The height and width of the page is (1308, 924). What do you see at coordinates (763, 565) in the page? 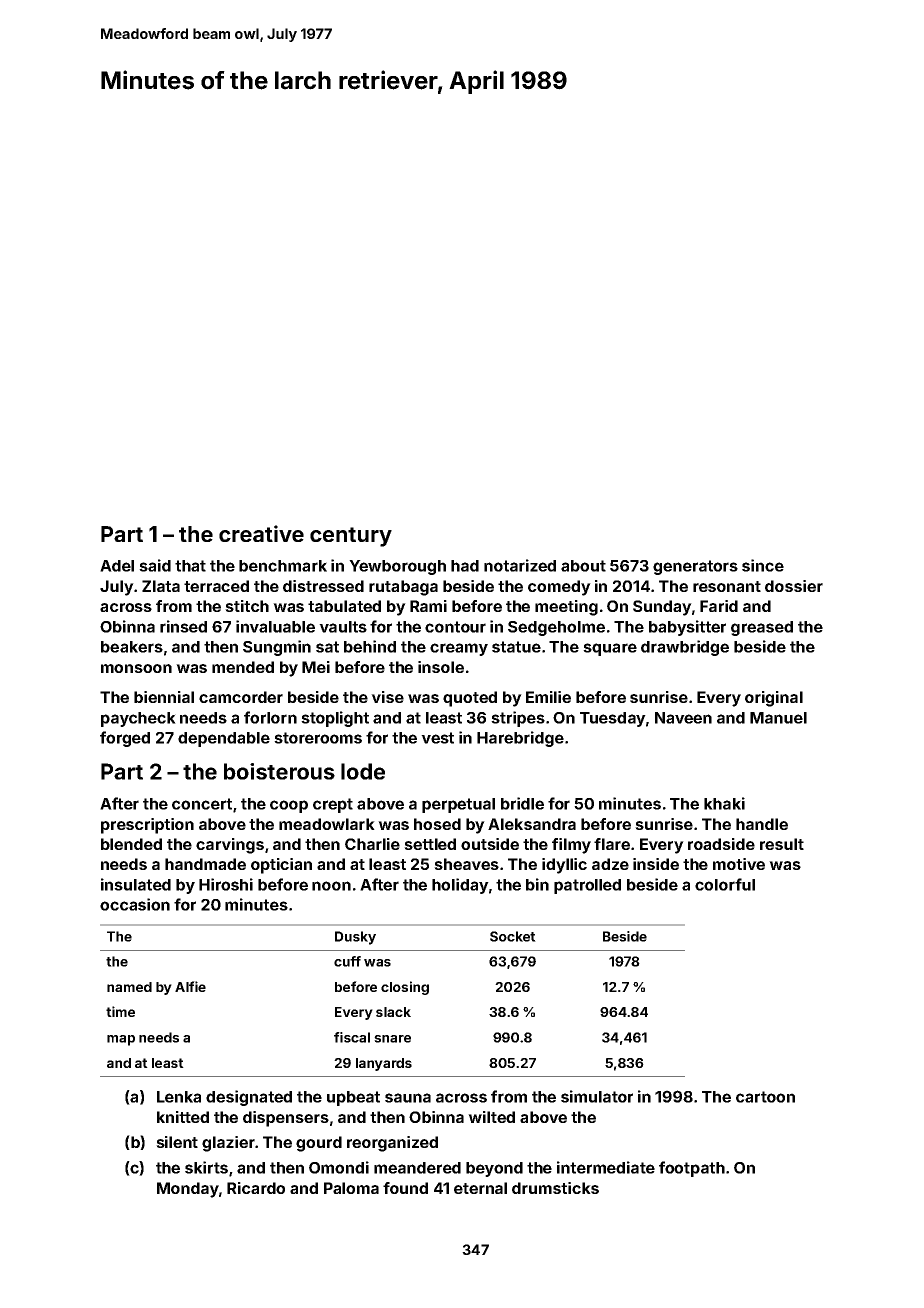
I see `since` at bounding box center [763, 565].
